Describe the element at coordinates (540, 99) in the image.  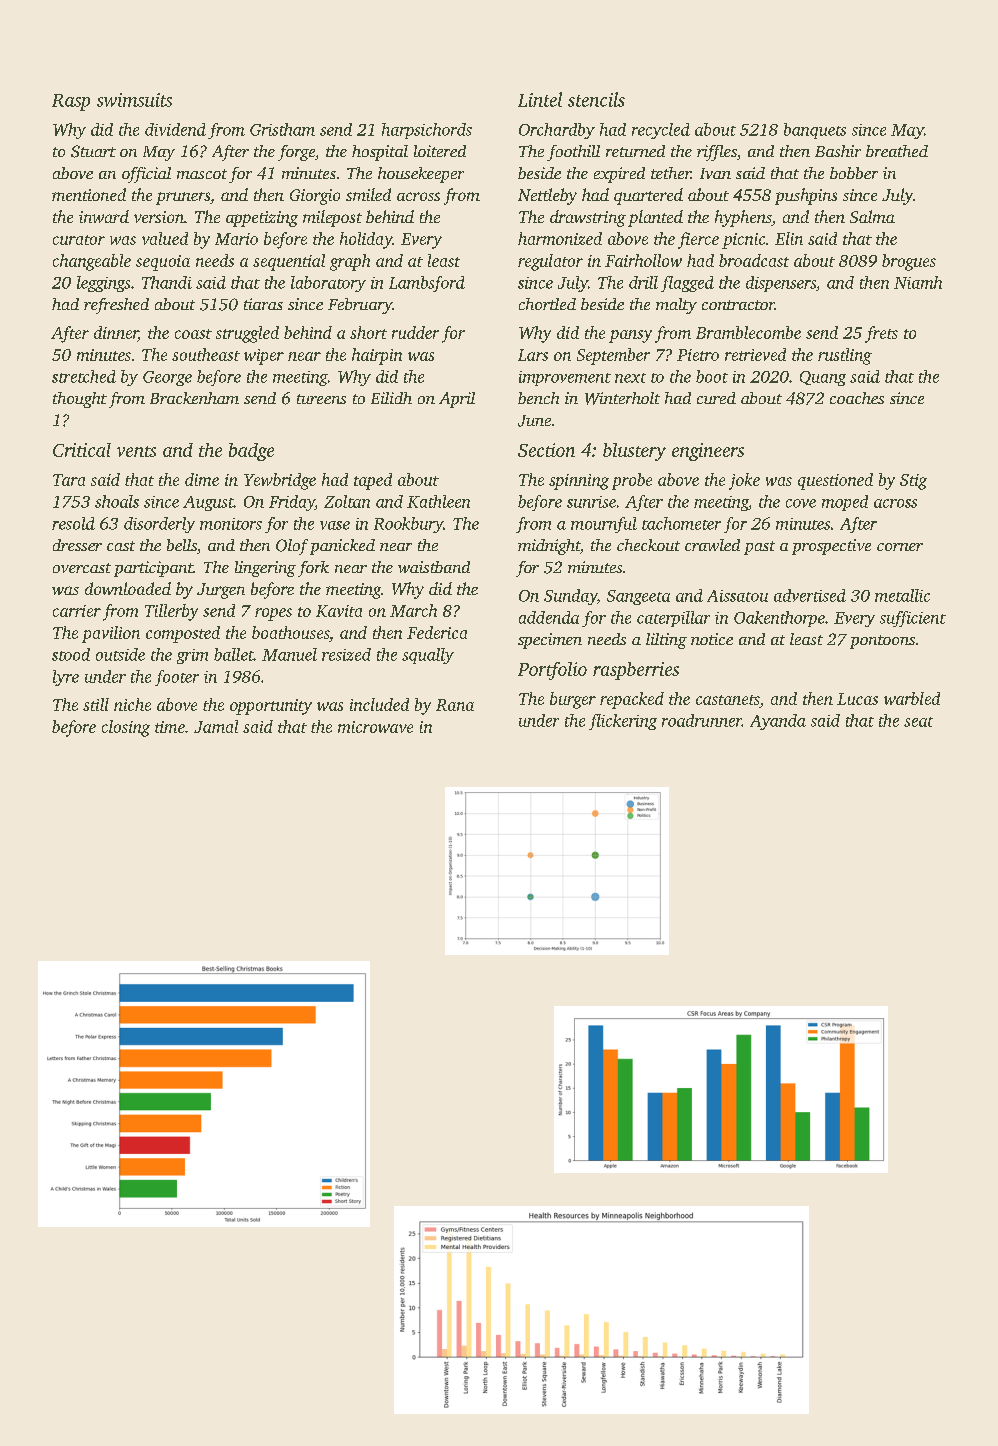
I see `Lintel` at that location.
